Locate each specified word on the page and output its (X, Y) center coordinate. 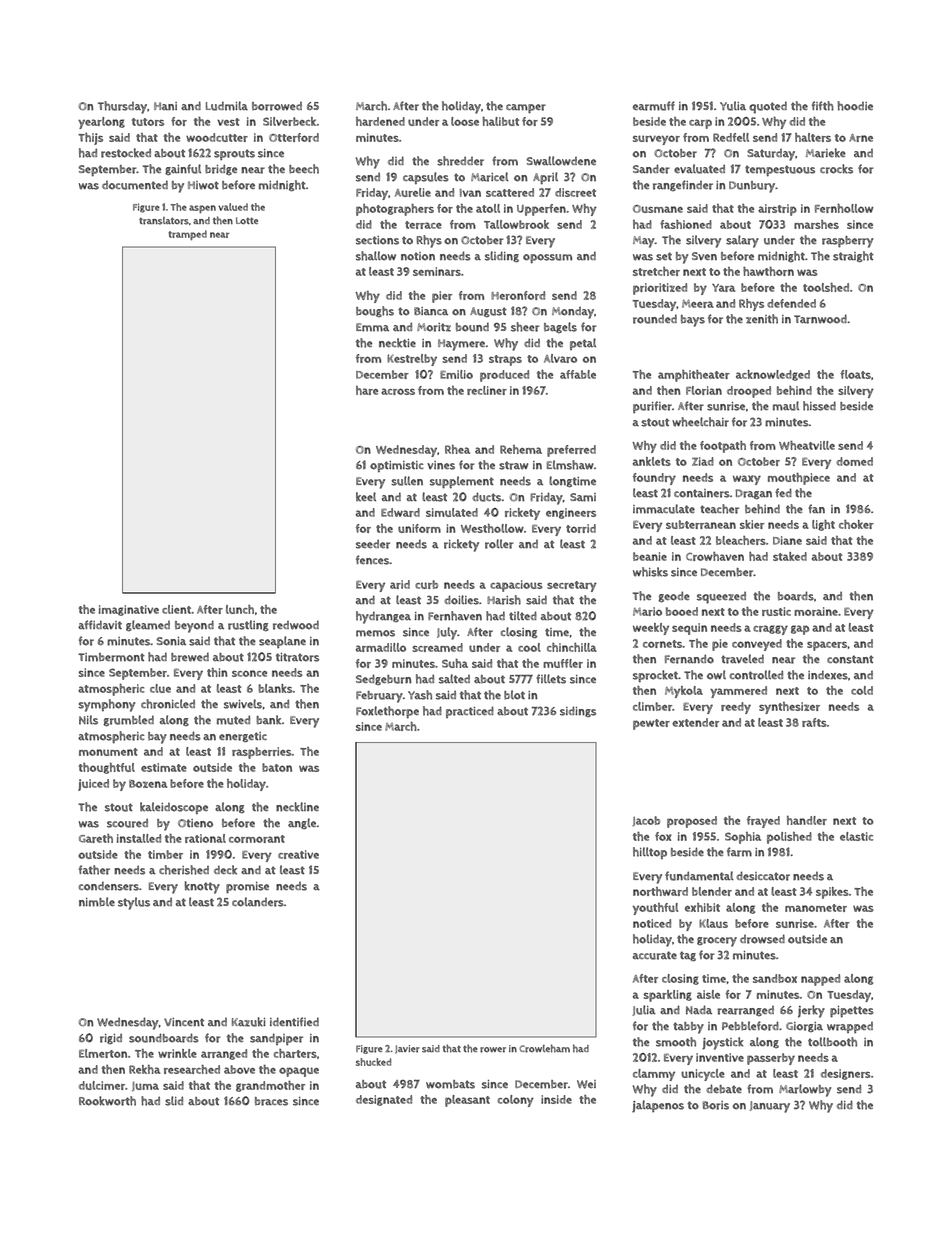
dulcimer (102, 1085)
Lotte (247, 221)
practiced (470, 712)
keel (366, 497)
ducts (486, 497)
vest (228, 122)
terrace (423, 225)
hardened (380, 121)
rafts (814, 722)
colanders (258, 902)
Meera (698, 304)
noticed (652, 923)
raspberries (262, 753)
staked (790, 556)
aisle (708, 994)
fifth (823, 106)
